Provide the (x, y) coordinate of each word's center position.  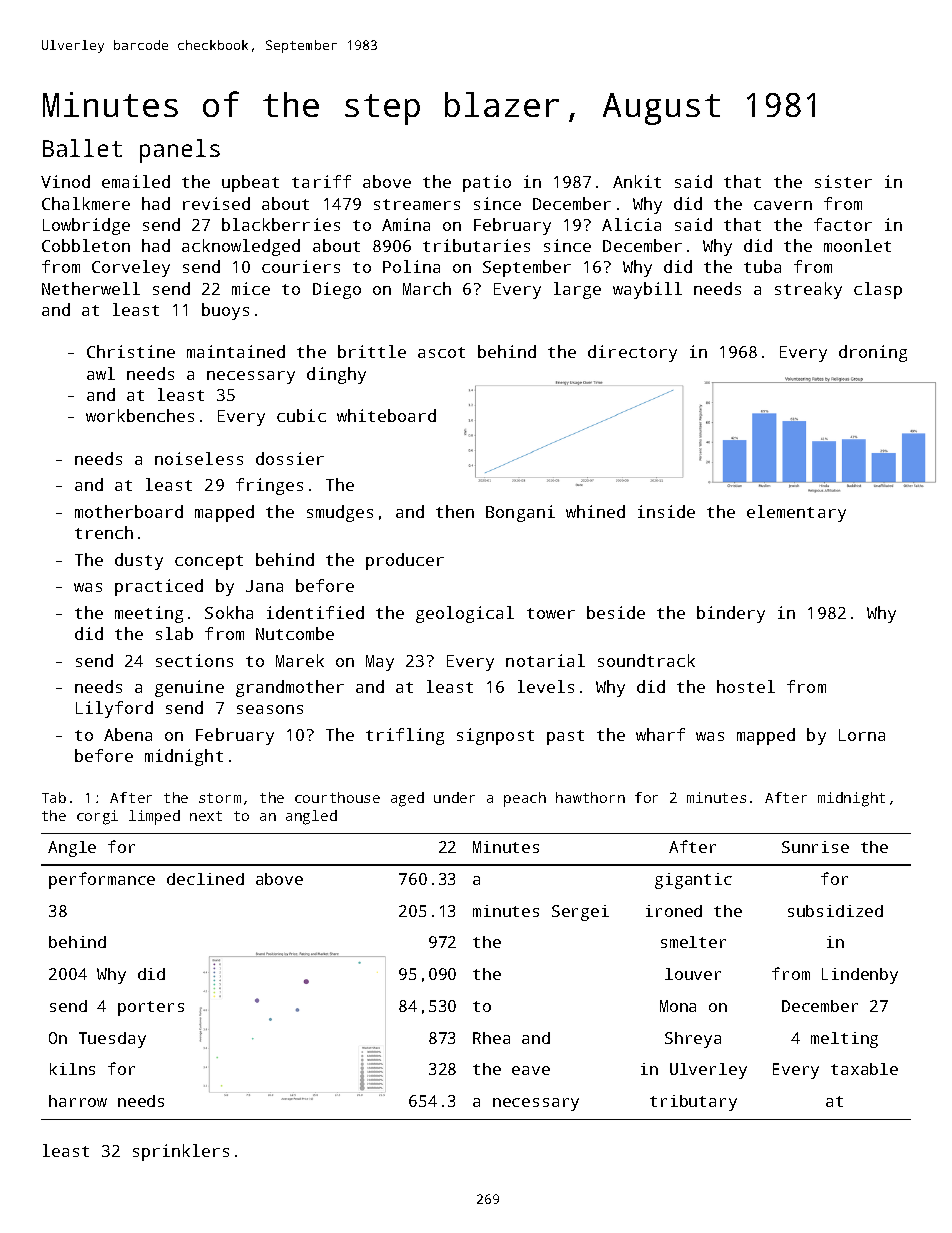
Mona (678, 1006)
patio (487, 183)
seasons (270, 709)
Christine (131, 351)
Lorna (862, 735)
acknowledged (241, 247)
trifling (405, 736)
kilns (72, 1069)
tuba (762, 266)
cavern (783, 205)
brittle (372, 351)
